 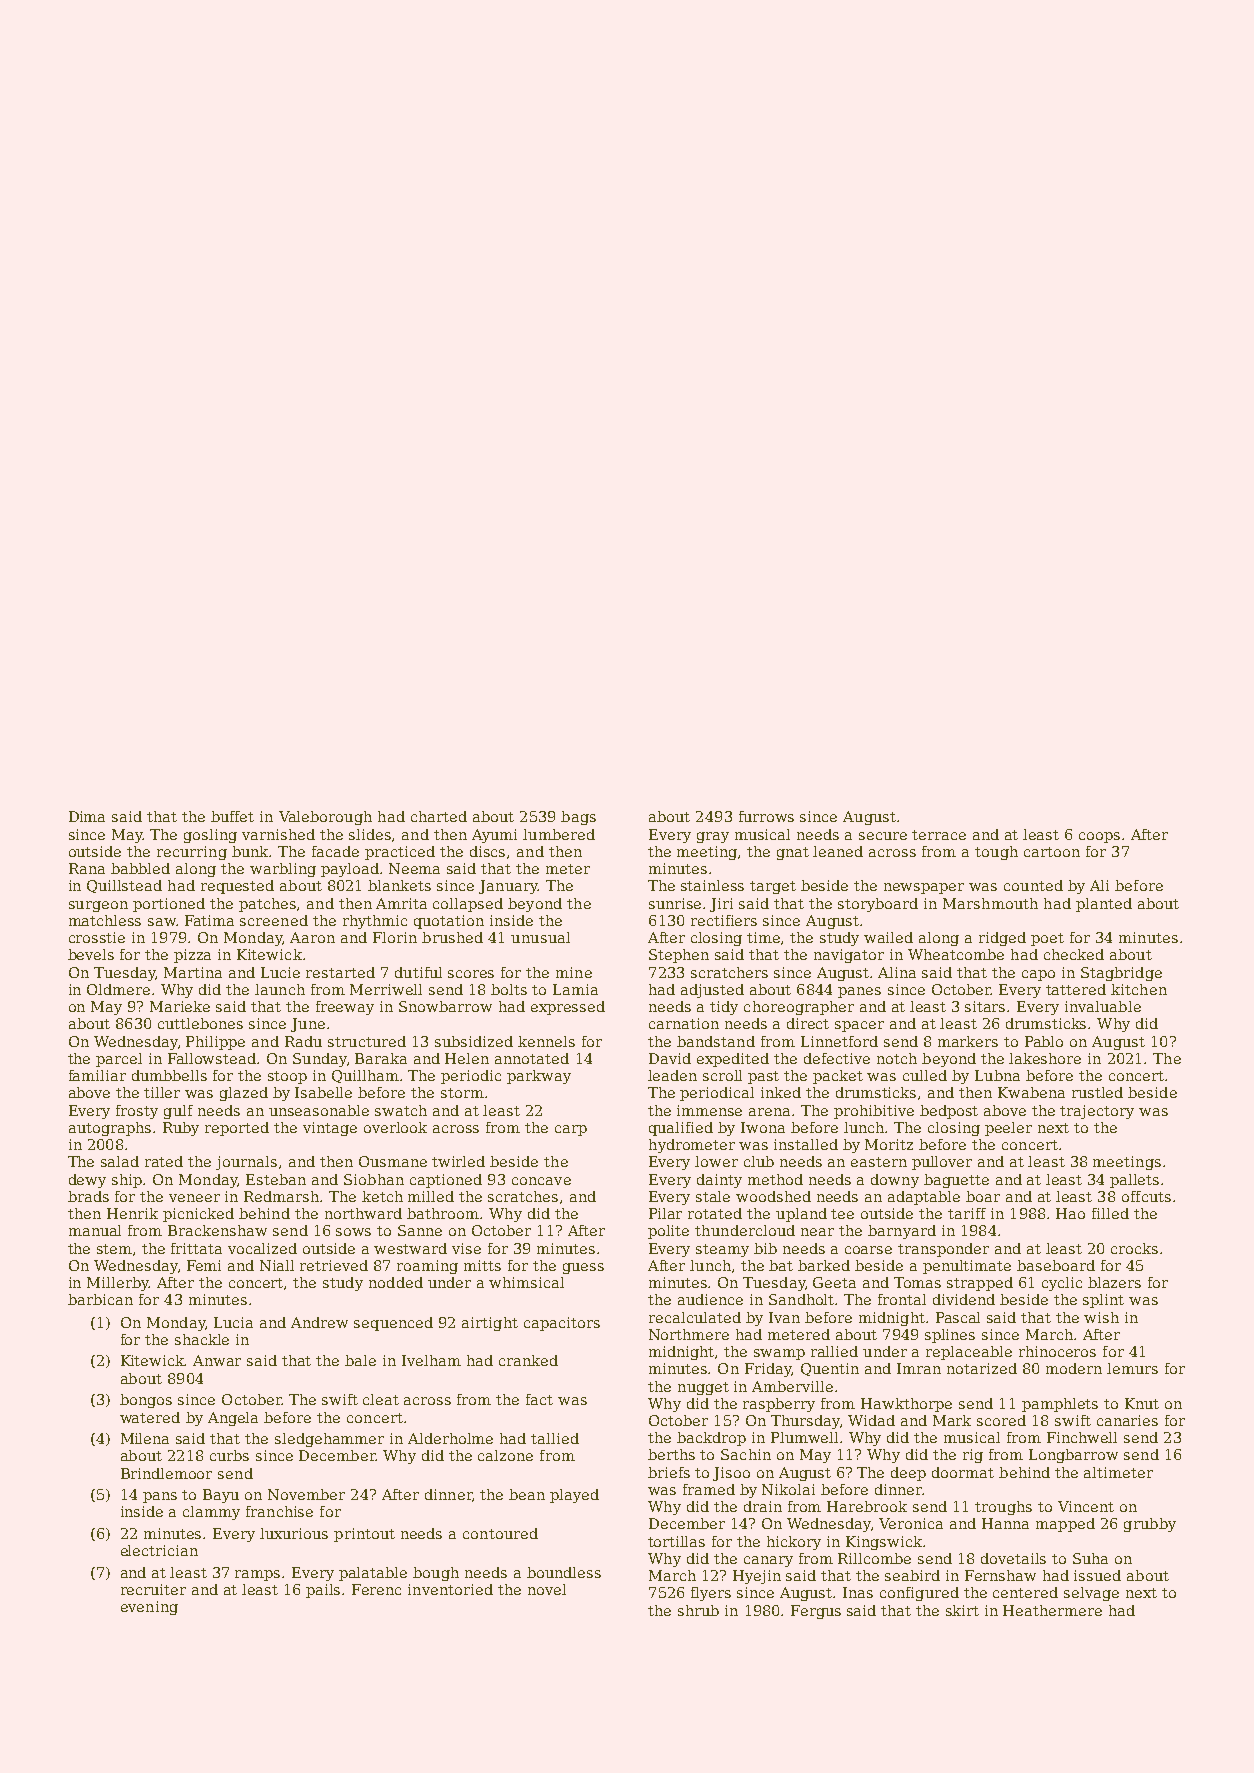 I want to click on inventoried, so click(x=450, y=1589).
